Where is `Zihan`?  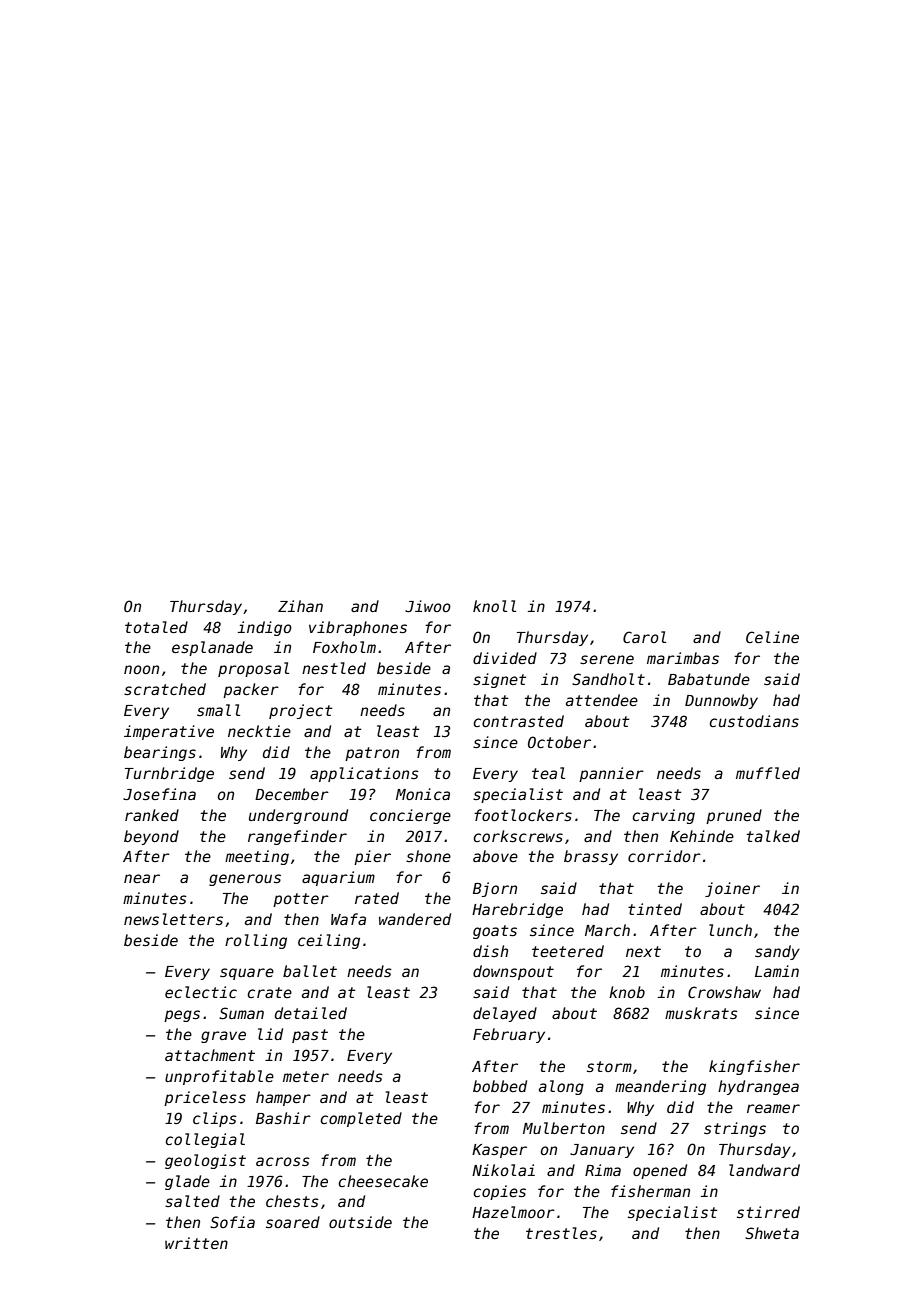
Zihan is located at coordinates (300, 606).
